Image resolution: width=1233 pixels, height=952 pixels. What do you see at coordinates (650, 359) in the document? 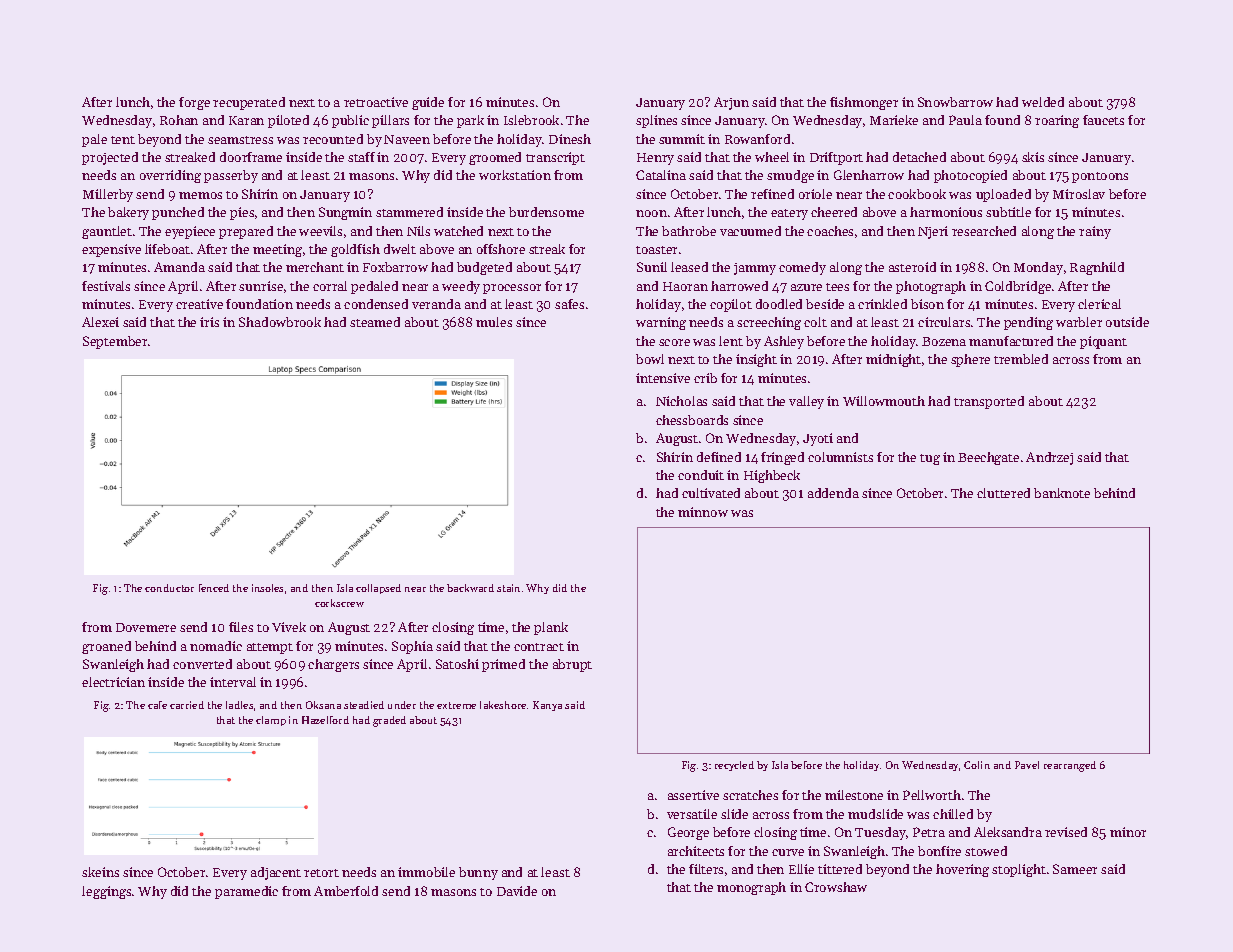
I see `bowl` at bounding box center [650, 359].
